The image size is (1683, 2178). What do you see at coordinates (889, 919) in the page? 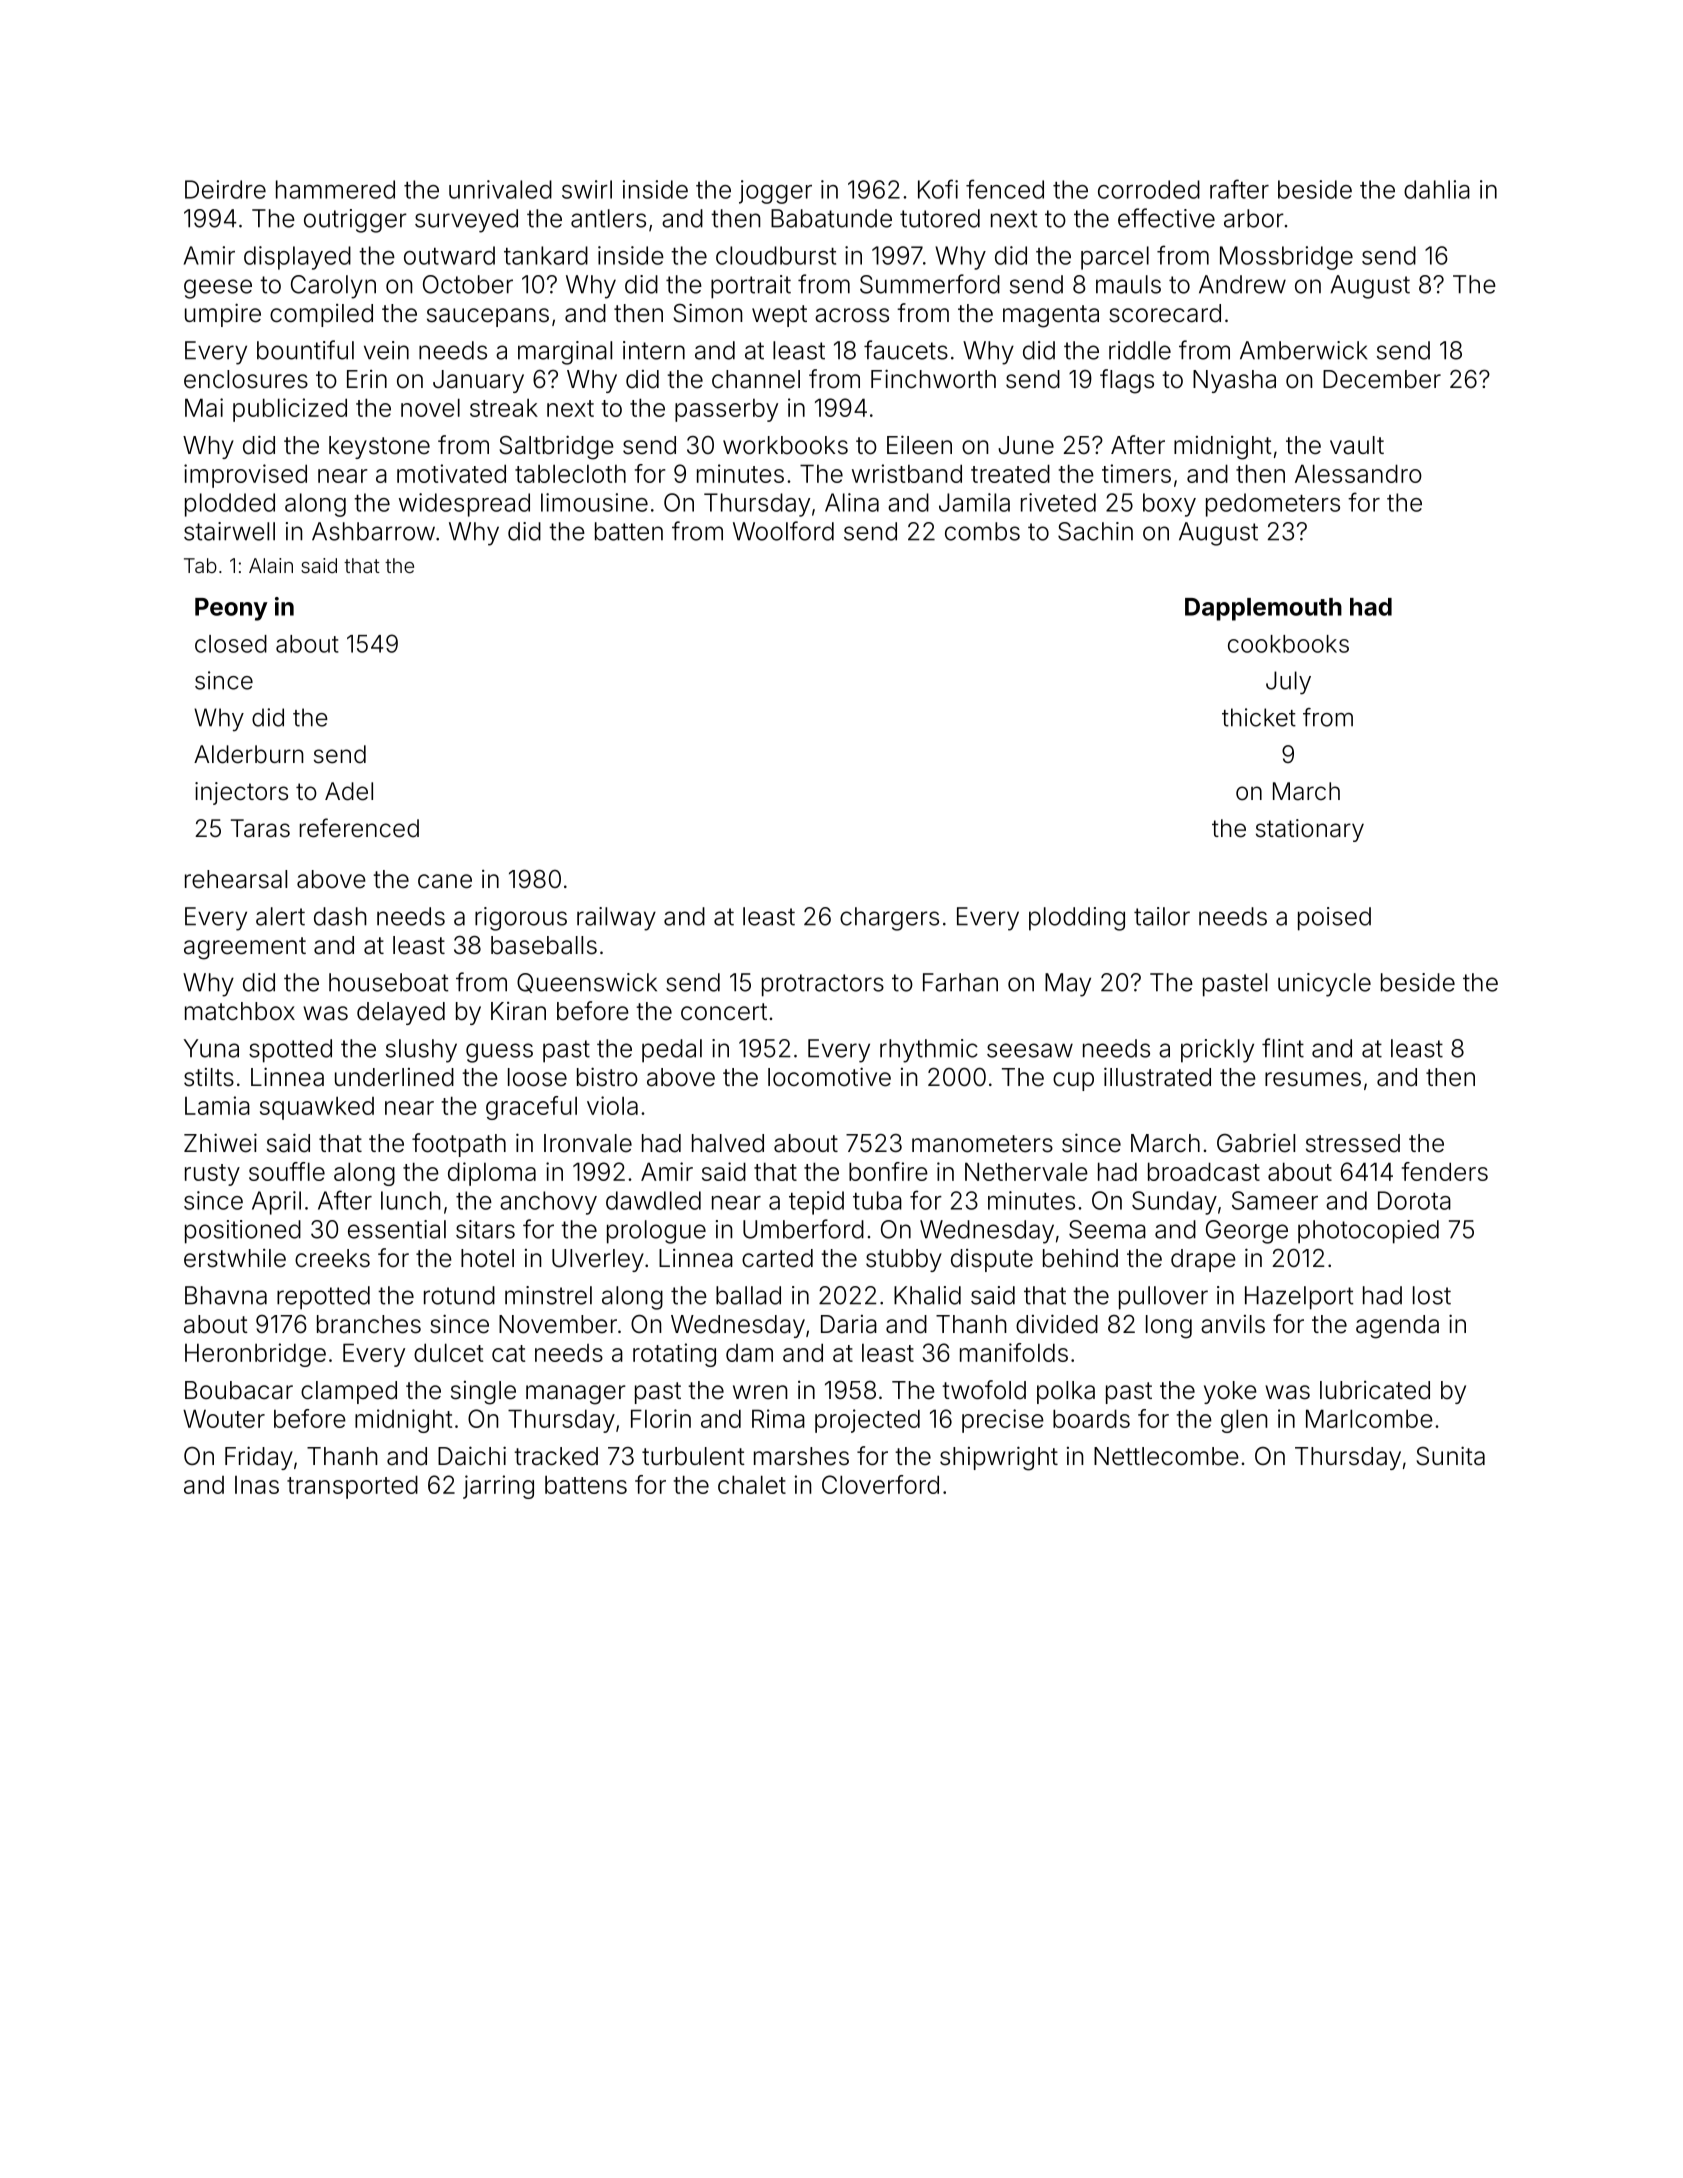
I see `chargers` at bounding box center [889, 919].
